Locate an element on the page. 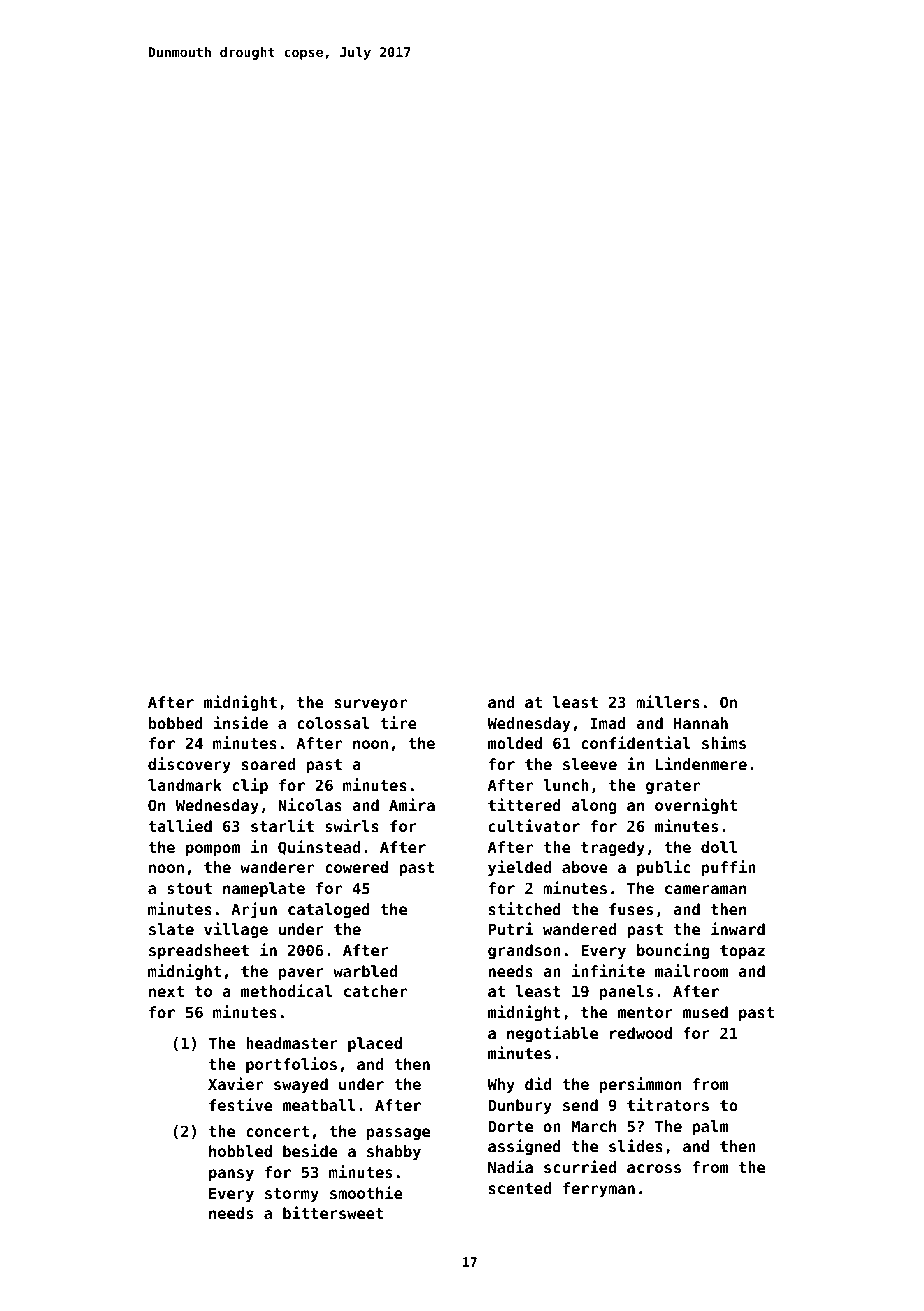  infinite is located at coordinates (608, 970).
